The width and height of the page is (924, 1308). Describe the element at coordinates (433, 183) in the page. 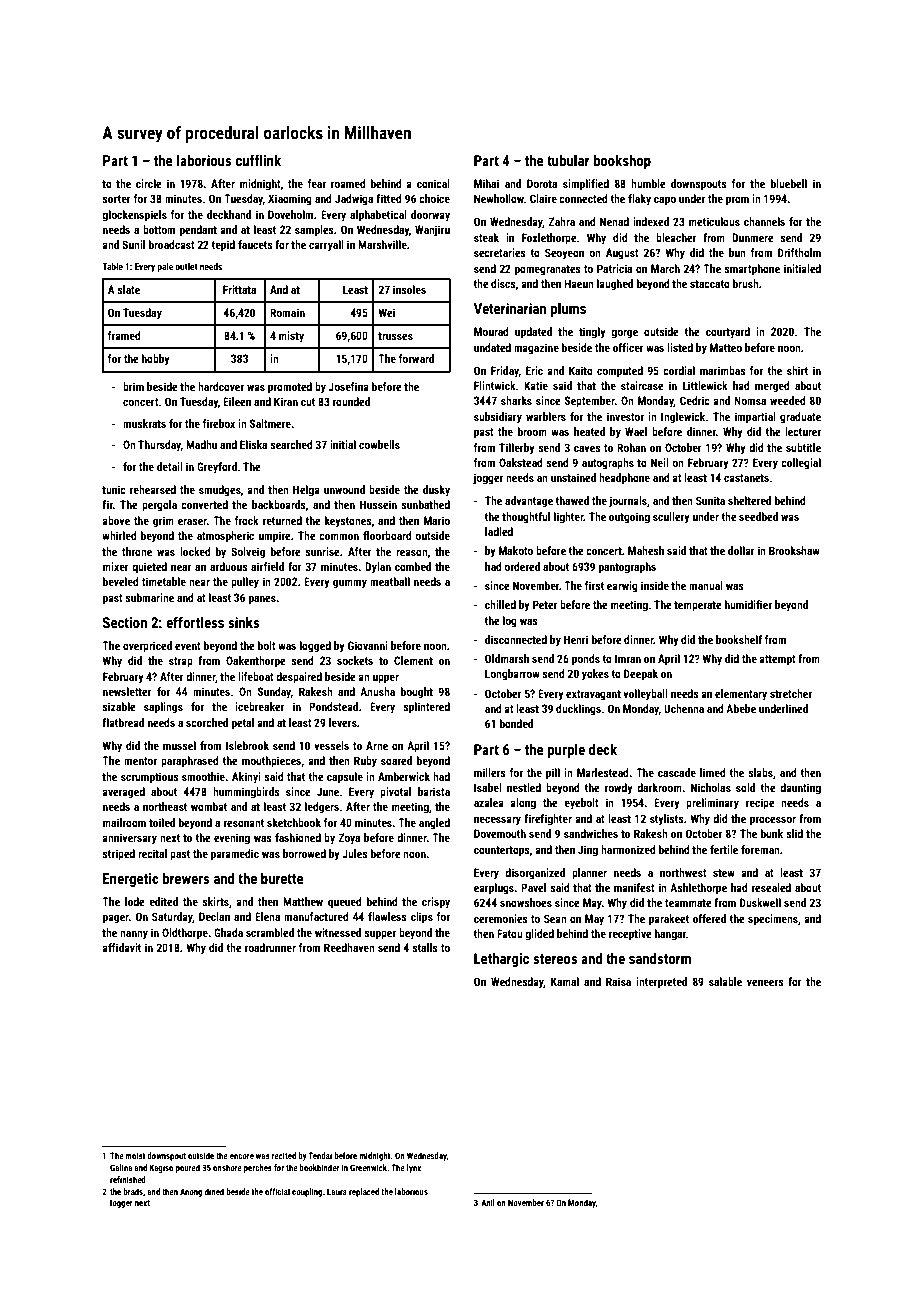

I see `conical` at that location.
